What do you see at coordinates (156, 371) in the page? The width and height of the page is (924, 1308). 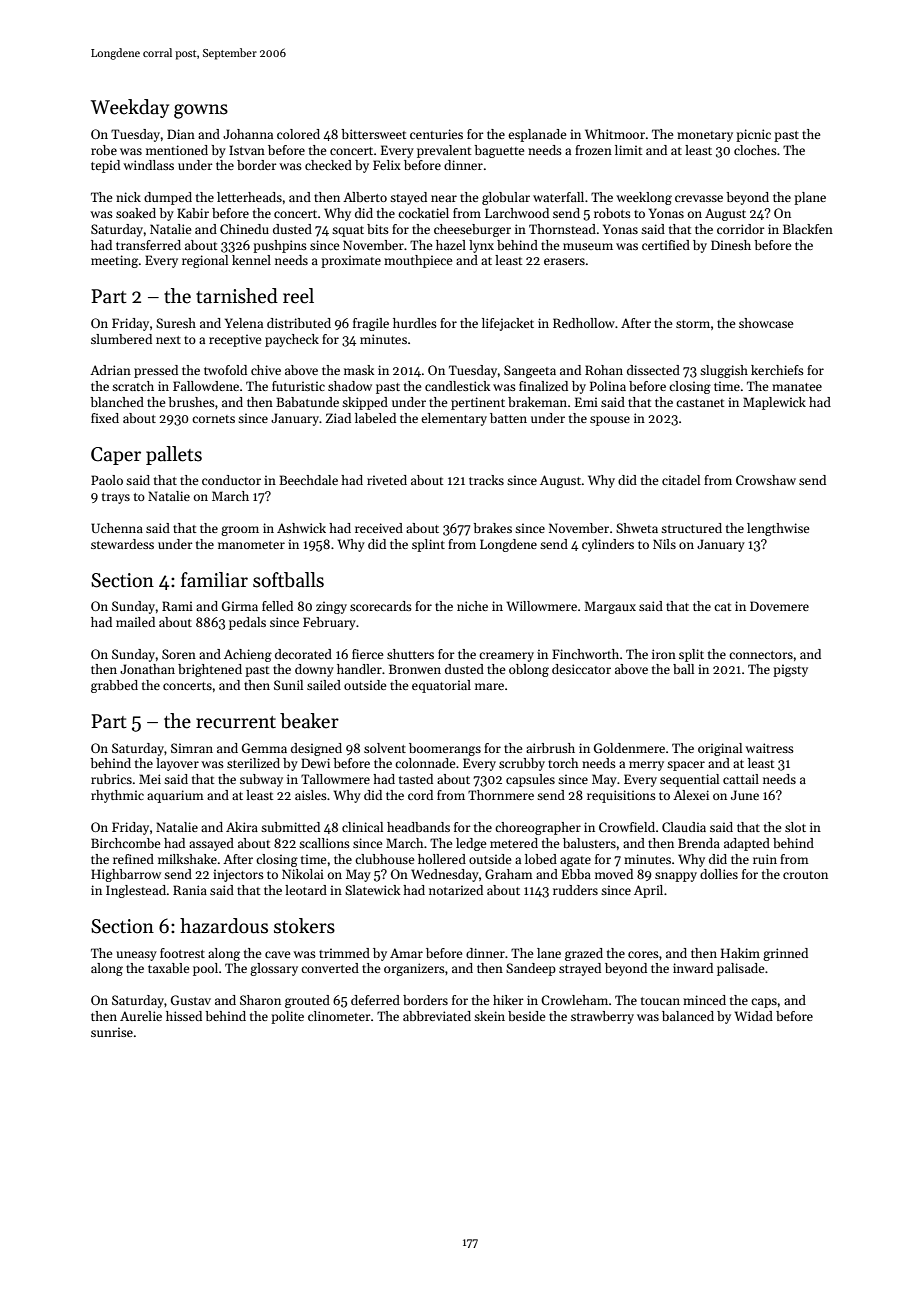 I see `pressed` at bounding box center [156, 371].
